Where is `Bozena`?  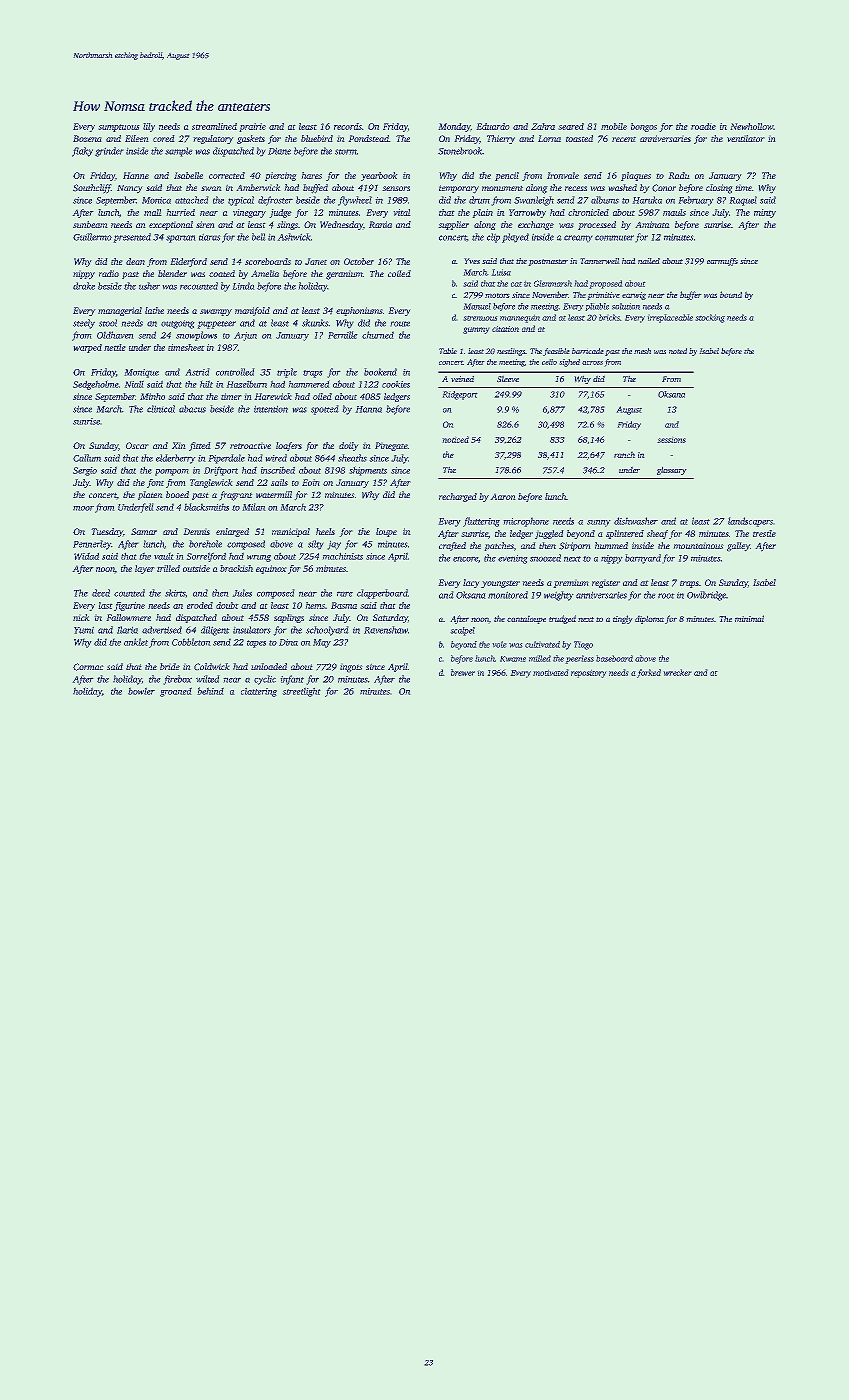
Bozena is located at coordinates (87, 138).
